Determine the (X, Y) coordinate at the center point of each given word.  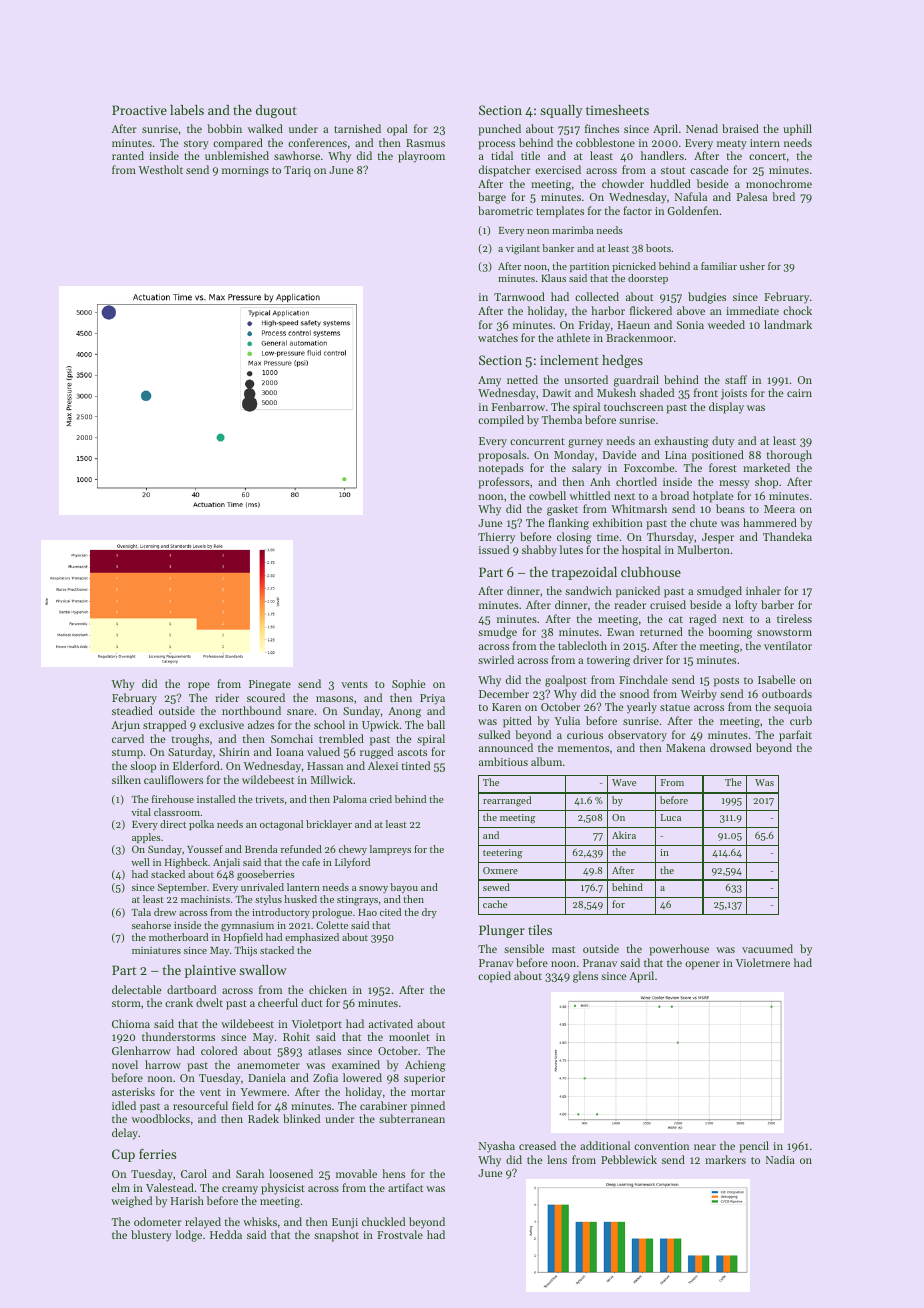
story (196, 145)
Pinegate (270, 685)
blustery (151, 1236)
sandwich (588, 590)
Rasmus (425, 143)
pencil (754, 1147)
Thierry (496, 538)
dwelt (209, 1002)
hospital (641, 551)
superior (424, 1079)
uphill (797, 130)
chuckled (383, 1221)
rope (199, 686)
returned (661, 631)
